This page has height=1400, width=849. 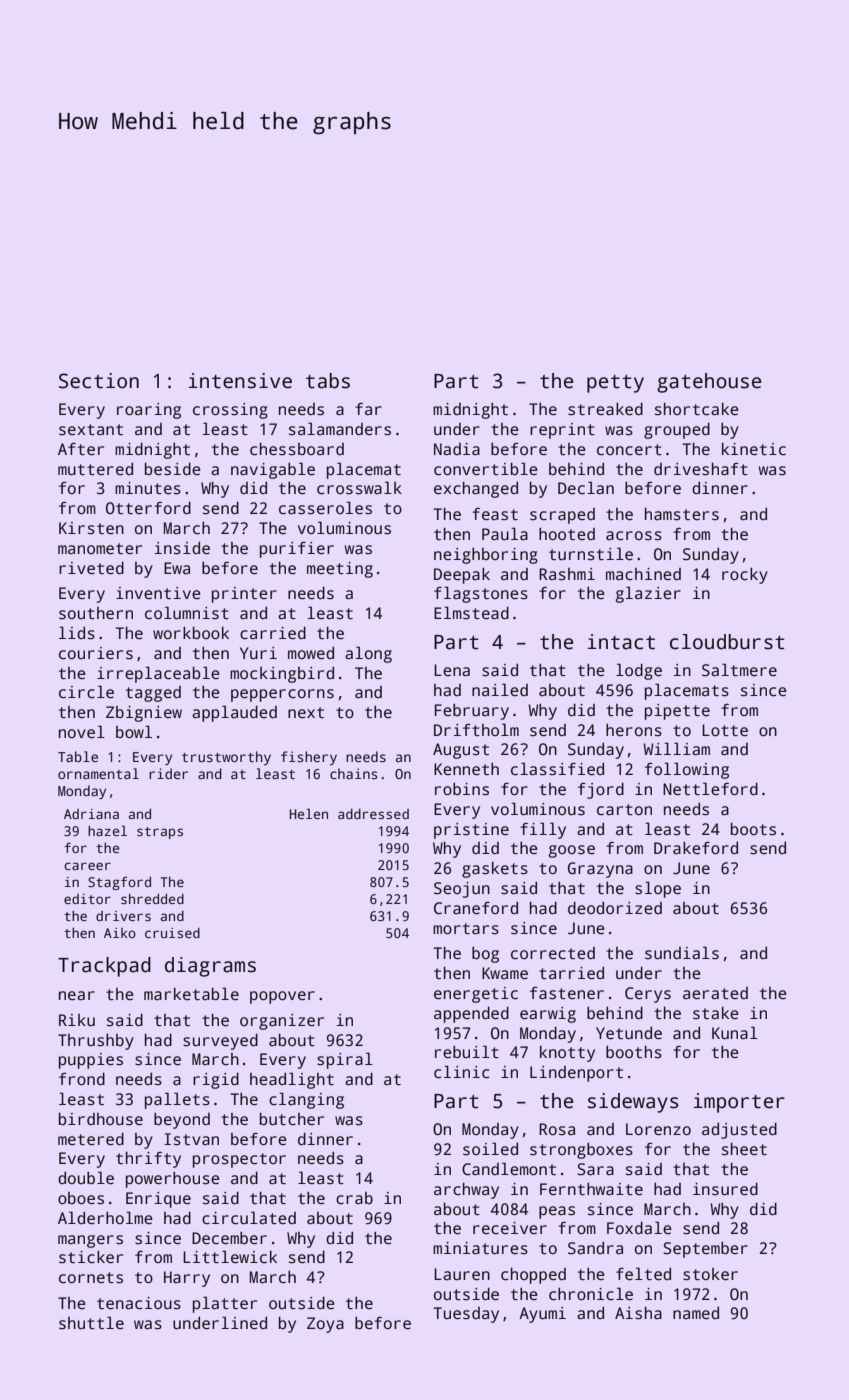 I want to click on Seojun, so click(x=462, y=890).
